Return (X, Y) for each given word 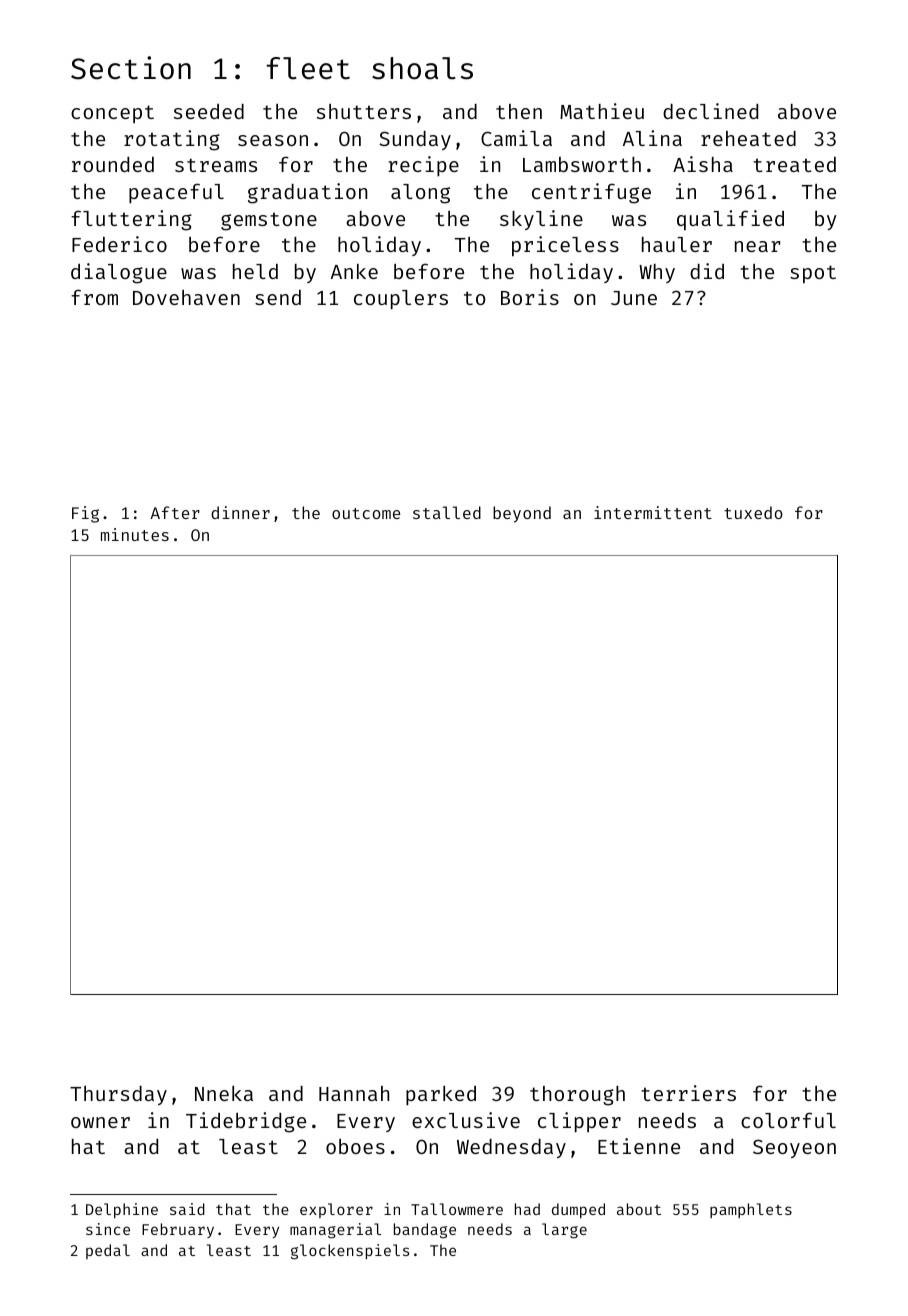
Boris (530, 297)
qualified (730, 220)
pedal (108, 1251)
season (273, 140)
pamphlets (751, 1210)
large (564, 1231)
